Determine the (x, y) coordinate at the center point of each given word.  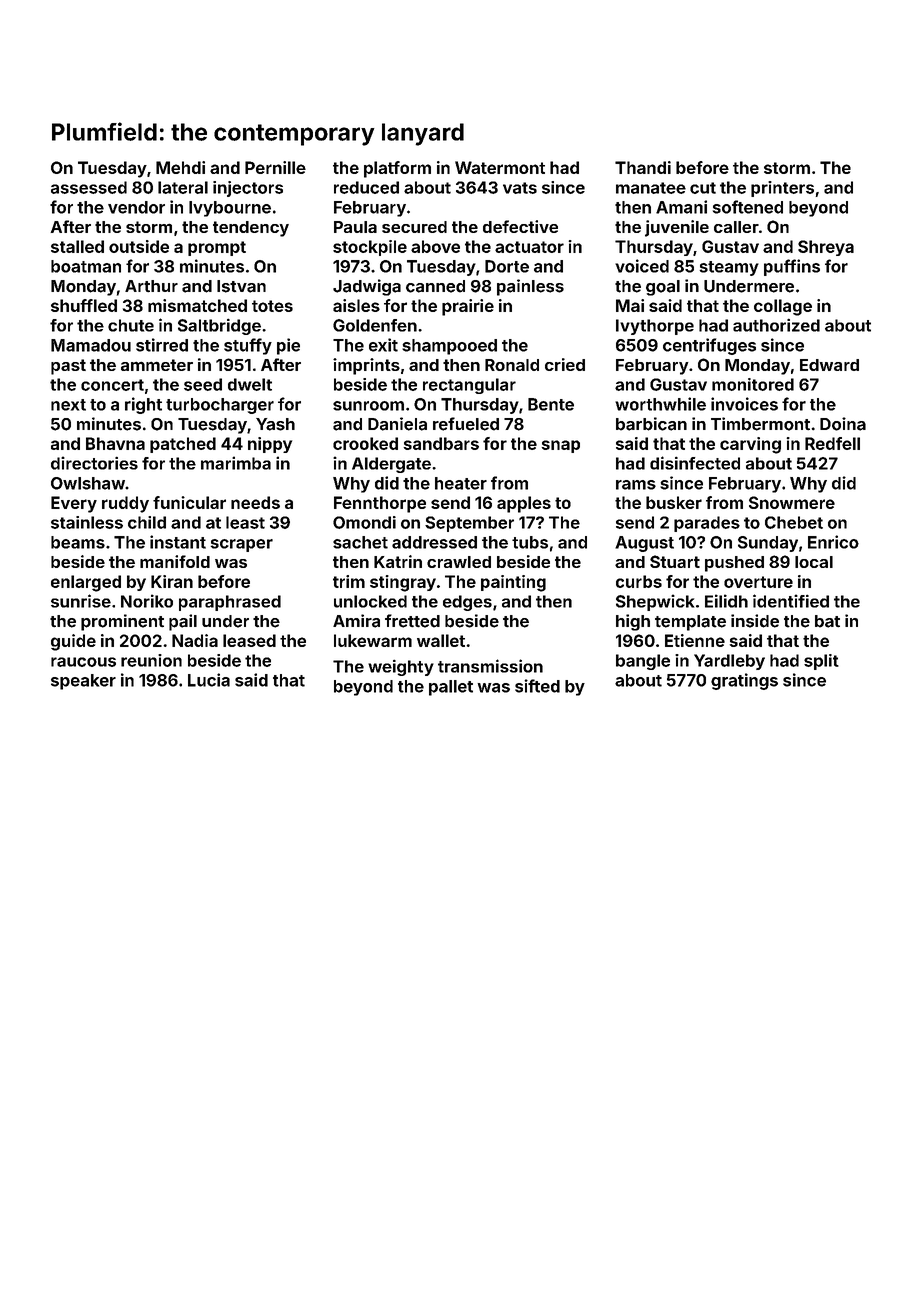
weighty (401, 667)
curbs (639, 581)
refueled (466, 424)
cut (703, 188)
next (68, 405)
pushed (734, 564)
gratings (744, 681)
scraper (242, 545)
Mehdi (180, 167)
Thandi (643, 167)
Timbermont (760, 424)
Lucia (209, 680)
